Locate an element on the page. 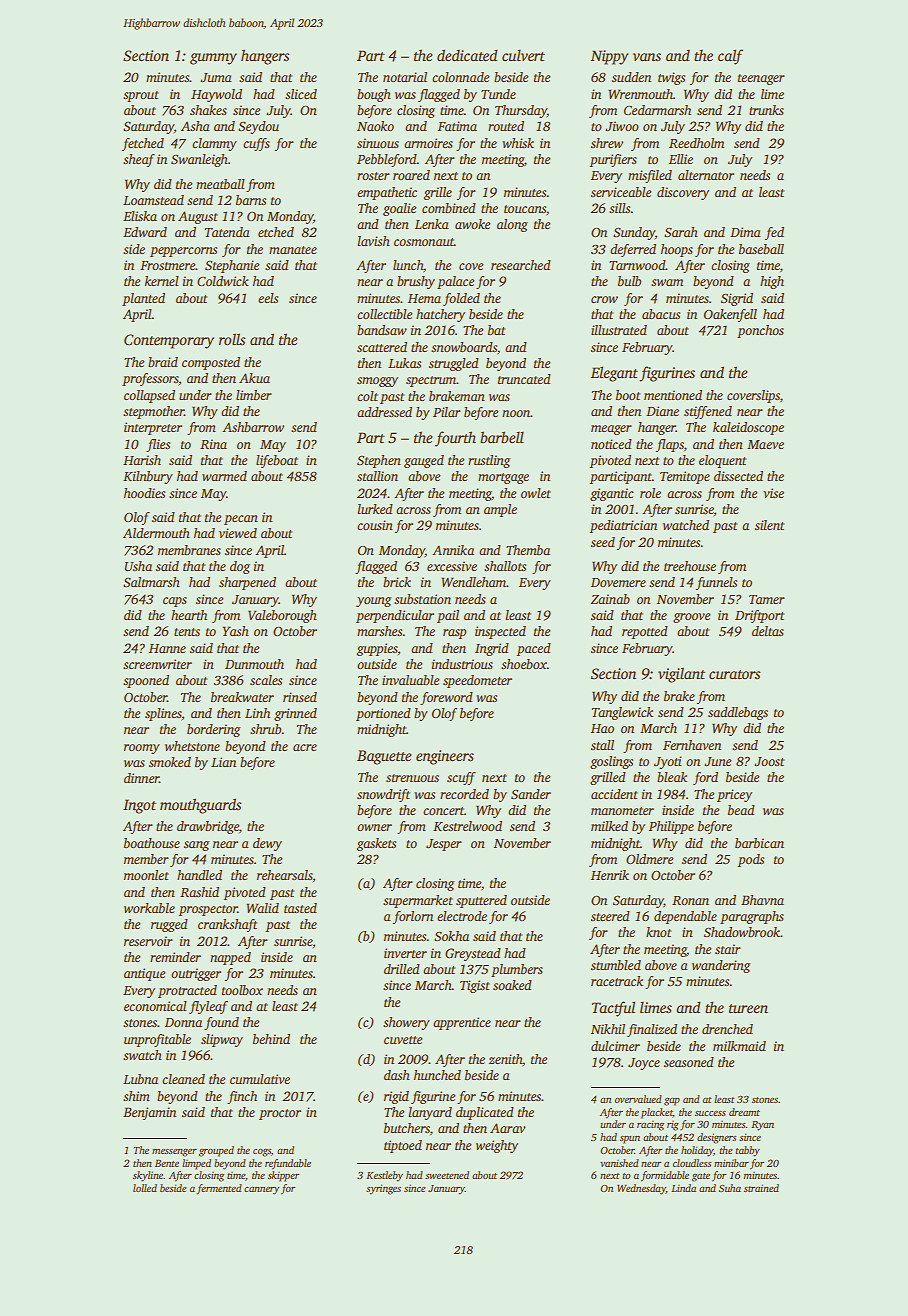  cannery is located at coordinates (261, 1191).
